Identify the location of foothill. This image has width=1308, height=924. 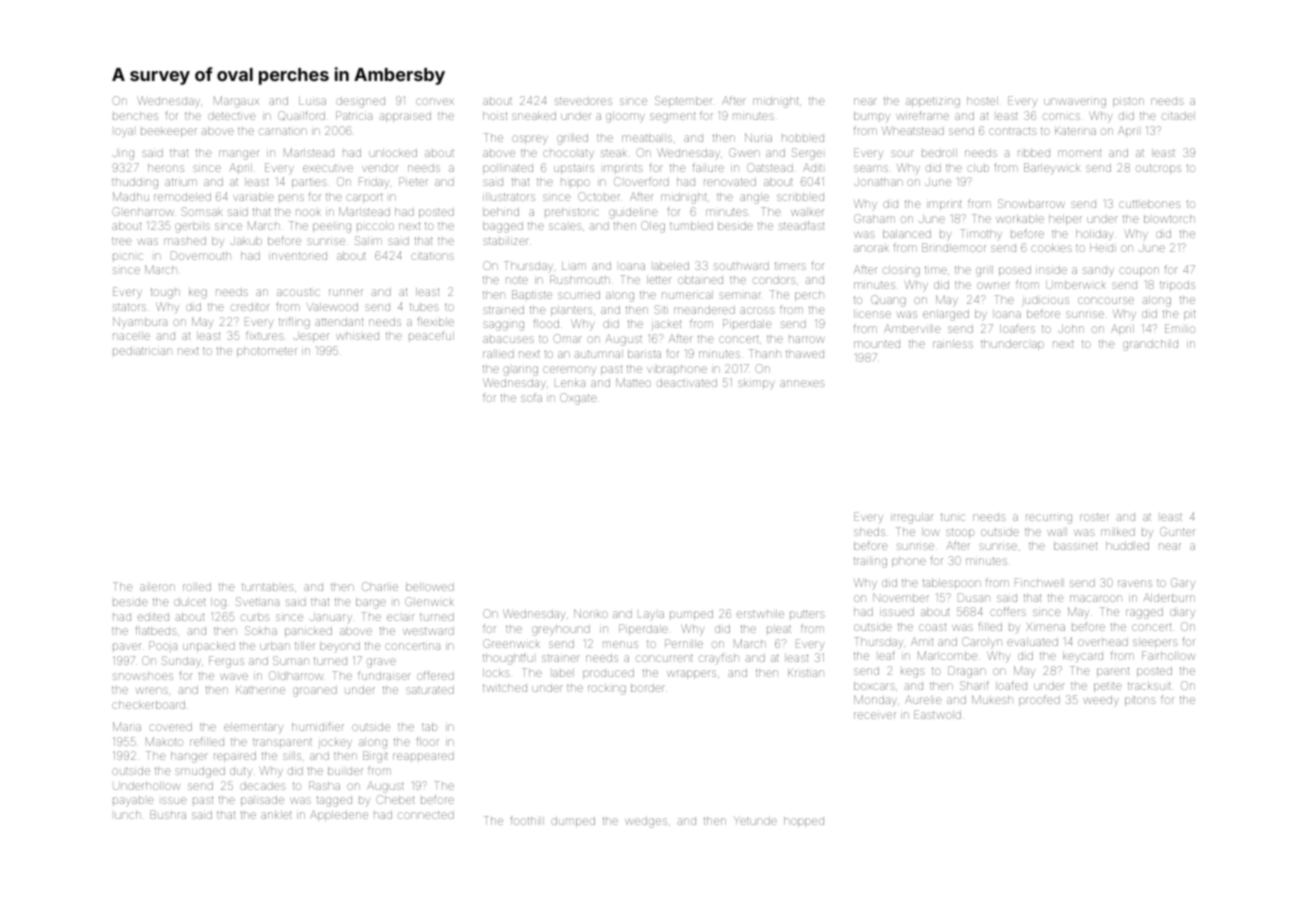
(527, 820).
